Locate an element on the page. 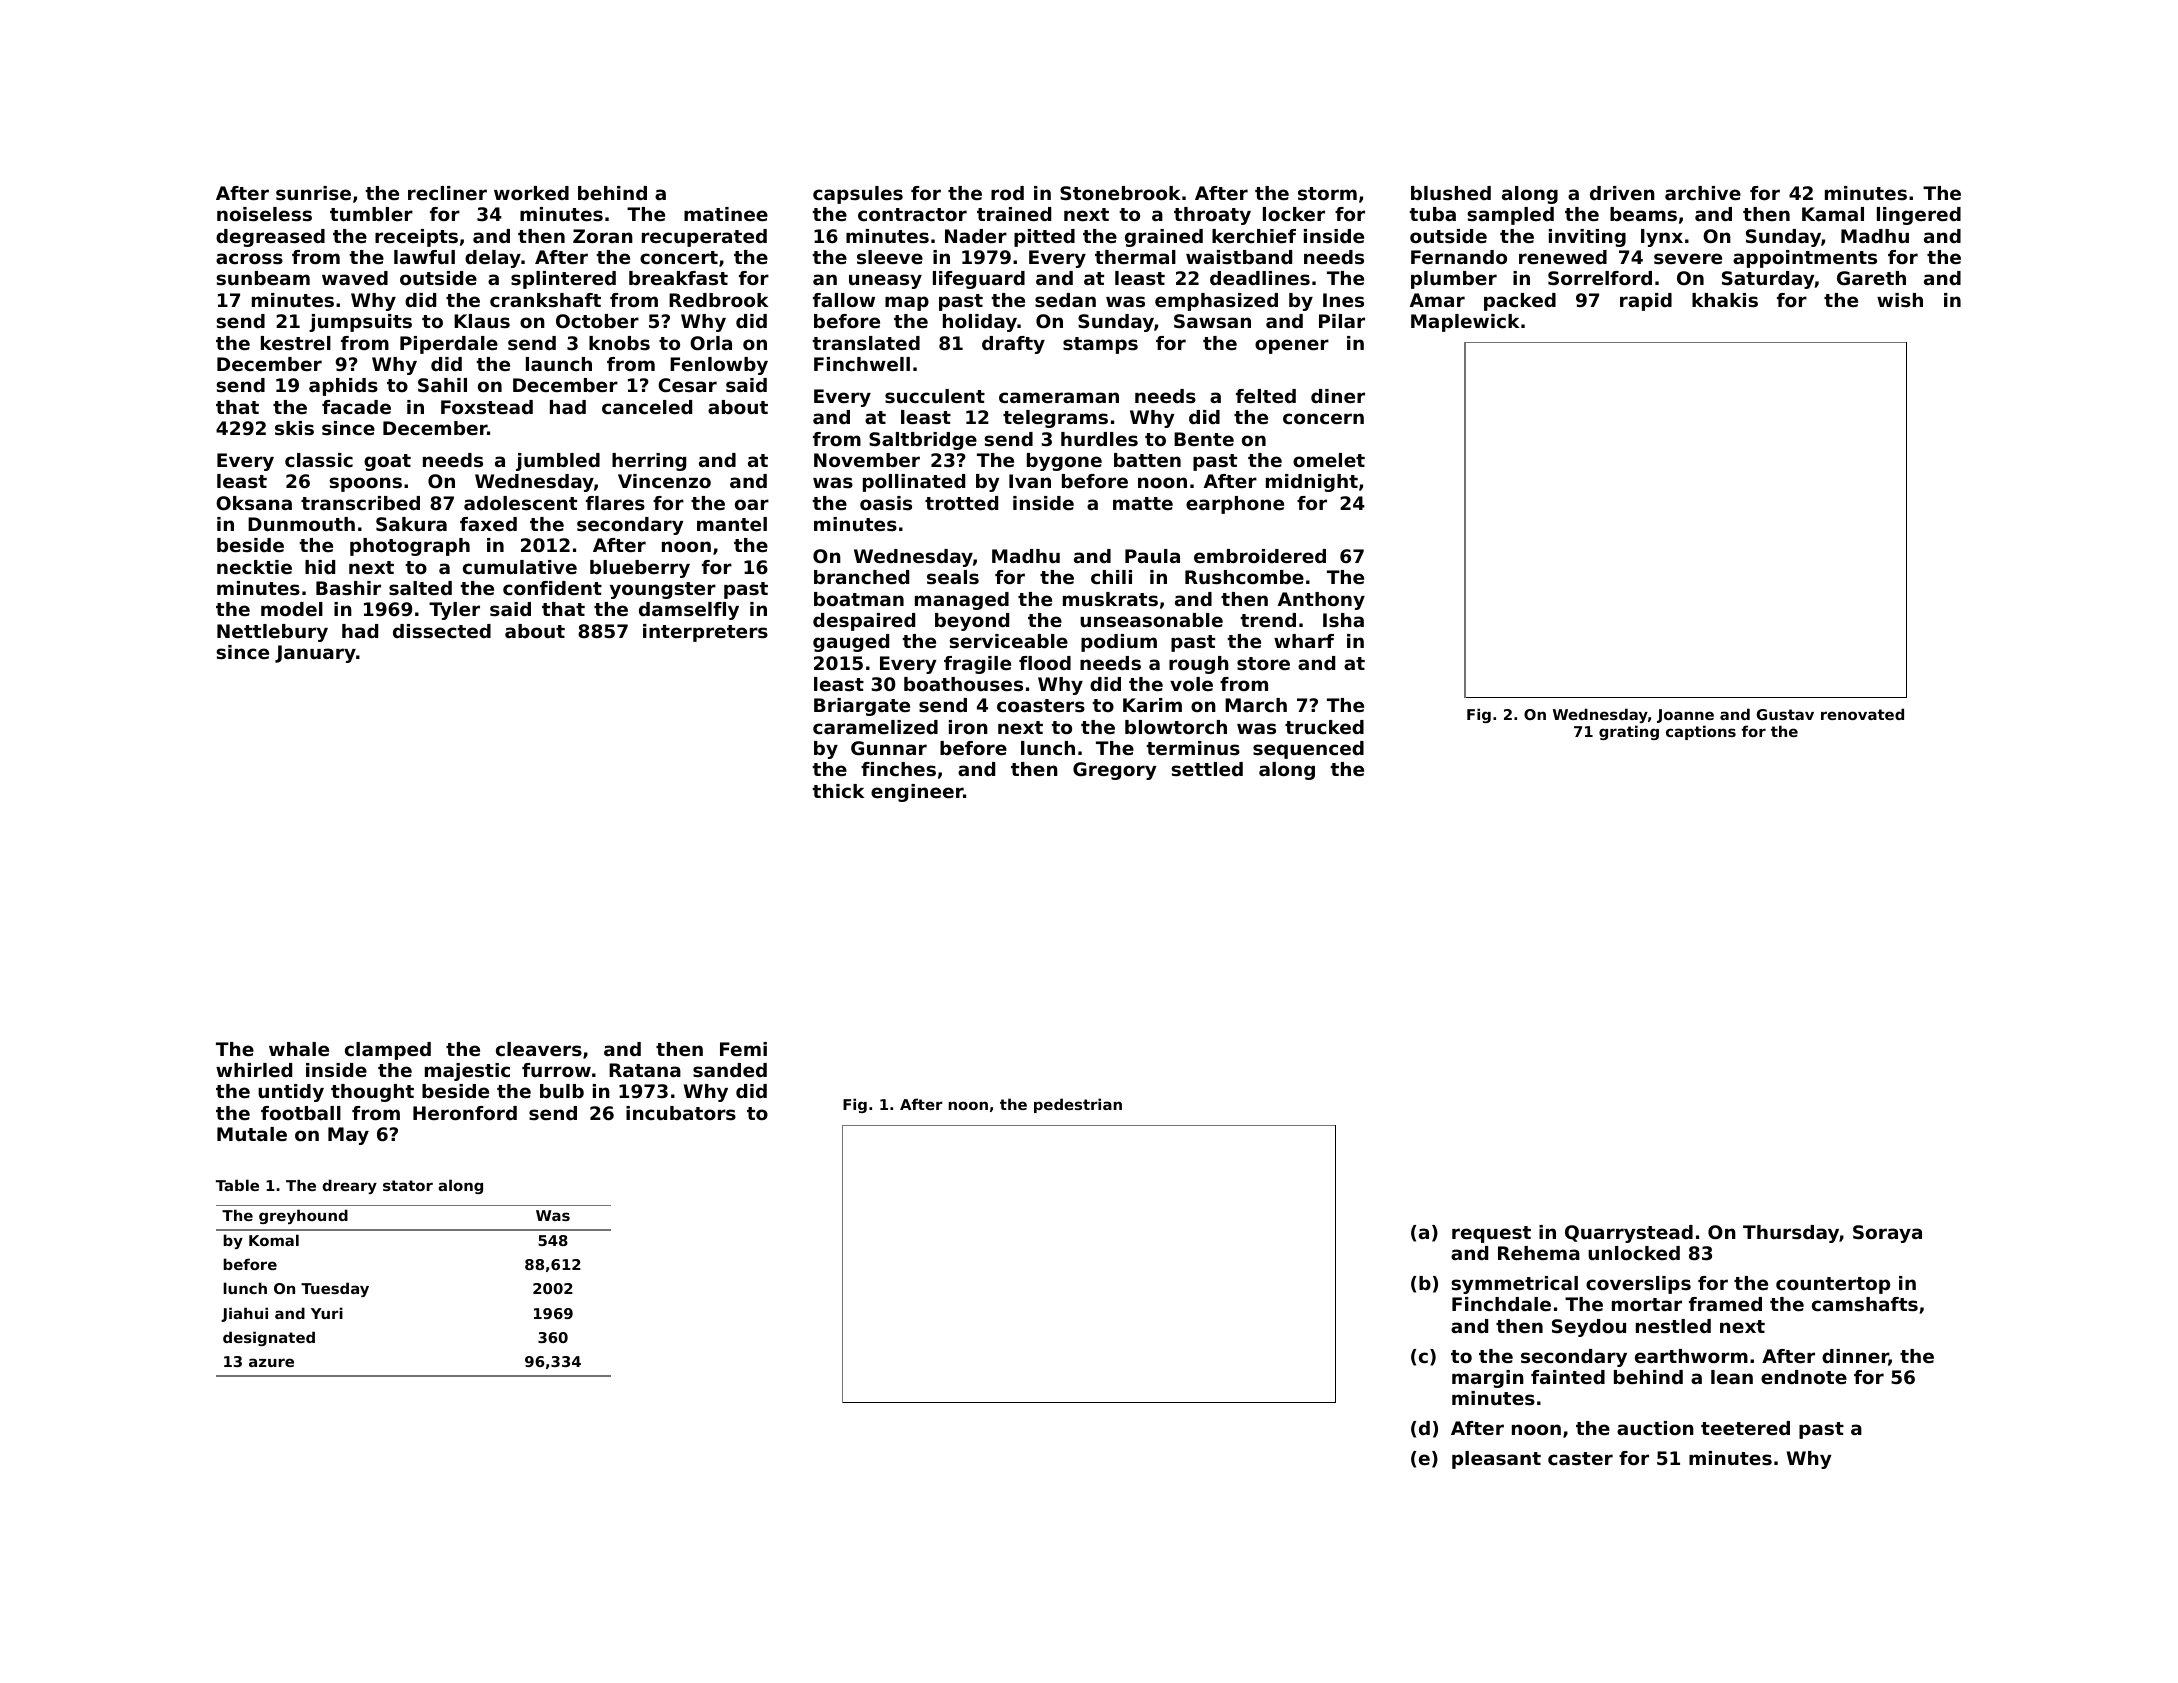 The image size is (2178, 1683). wharf is located at coordinates (1304, 641).
